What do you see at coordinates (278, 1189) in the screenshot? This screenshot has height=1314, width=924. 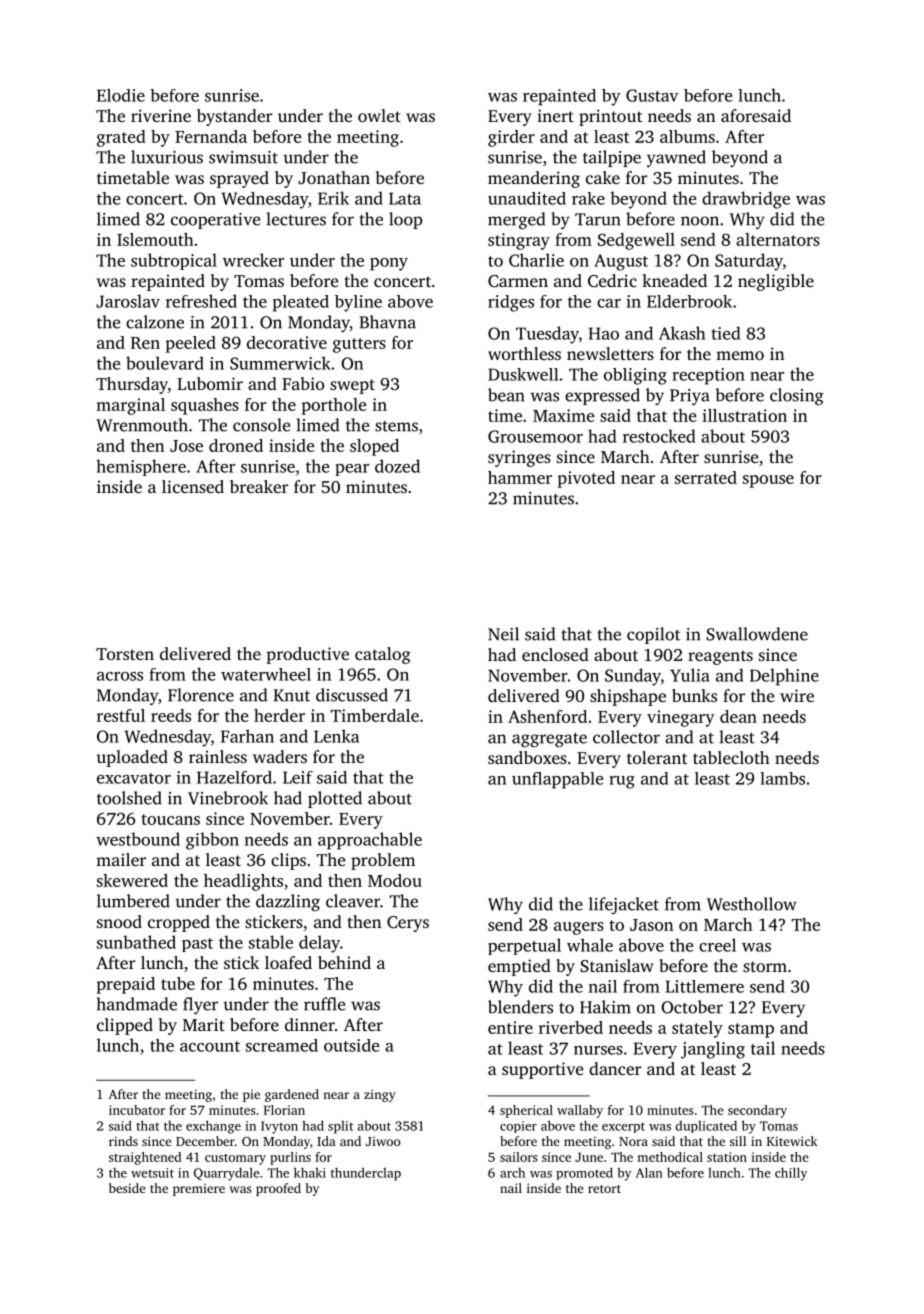 I see `proofed` at bounding box center [278, 1189].
